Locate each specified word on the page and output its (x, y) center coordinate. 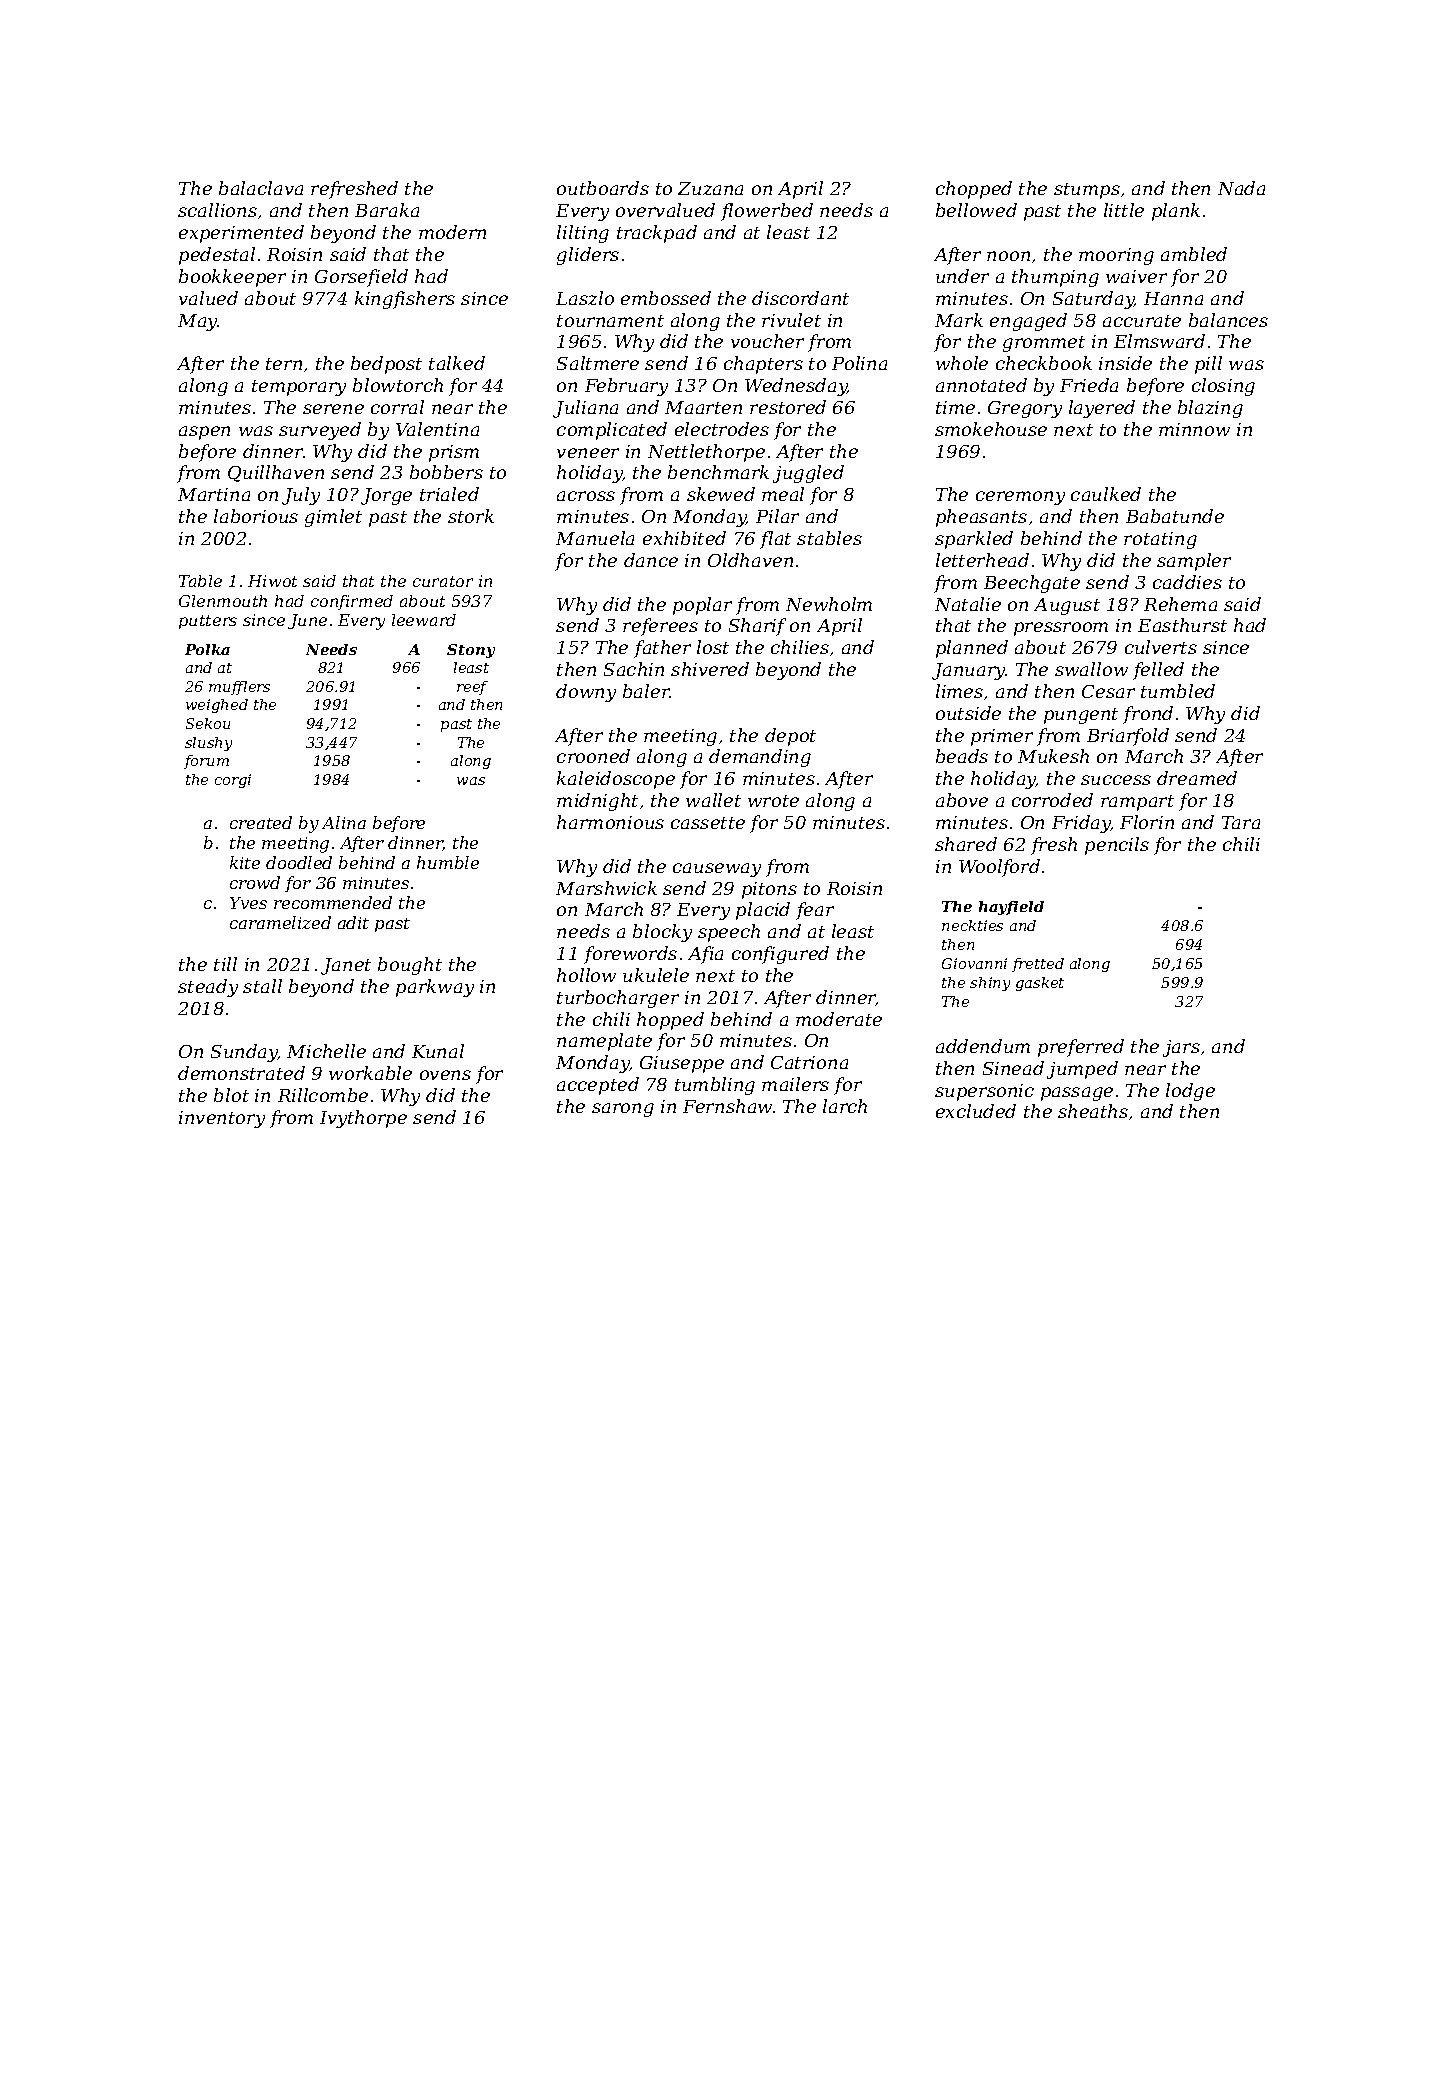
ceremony (1020, 498)
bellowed (976, 210)
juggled (808, 474)
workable (370, 1073)
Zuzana (710, 188)
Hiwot (272, 581)
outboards (603, 188)
